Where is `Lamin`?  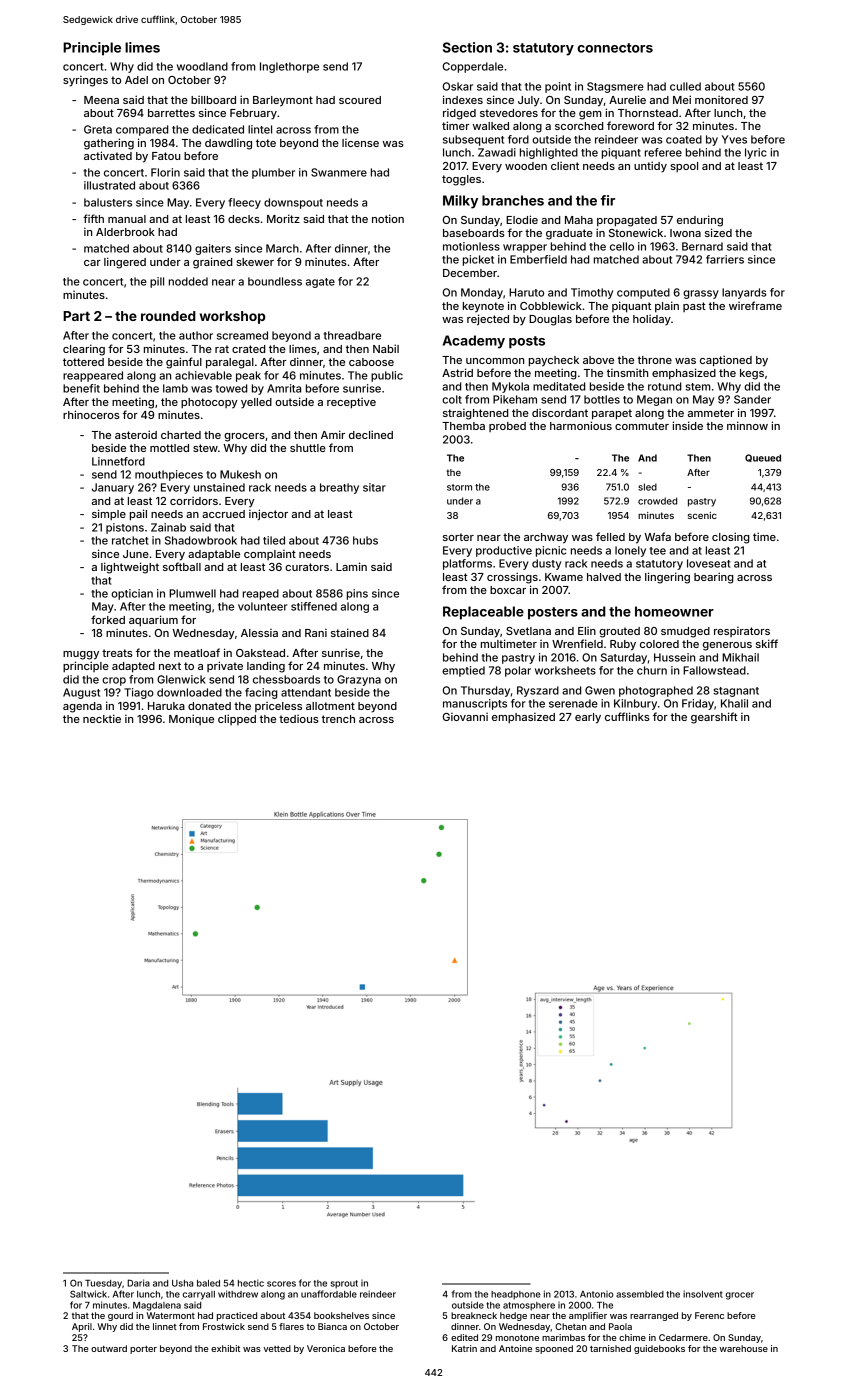 Lamin is located at coordinates (351, 566).
